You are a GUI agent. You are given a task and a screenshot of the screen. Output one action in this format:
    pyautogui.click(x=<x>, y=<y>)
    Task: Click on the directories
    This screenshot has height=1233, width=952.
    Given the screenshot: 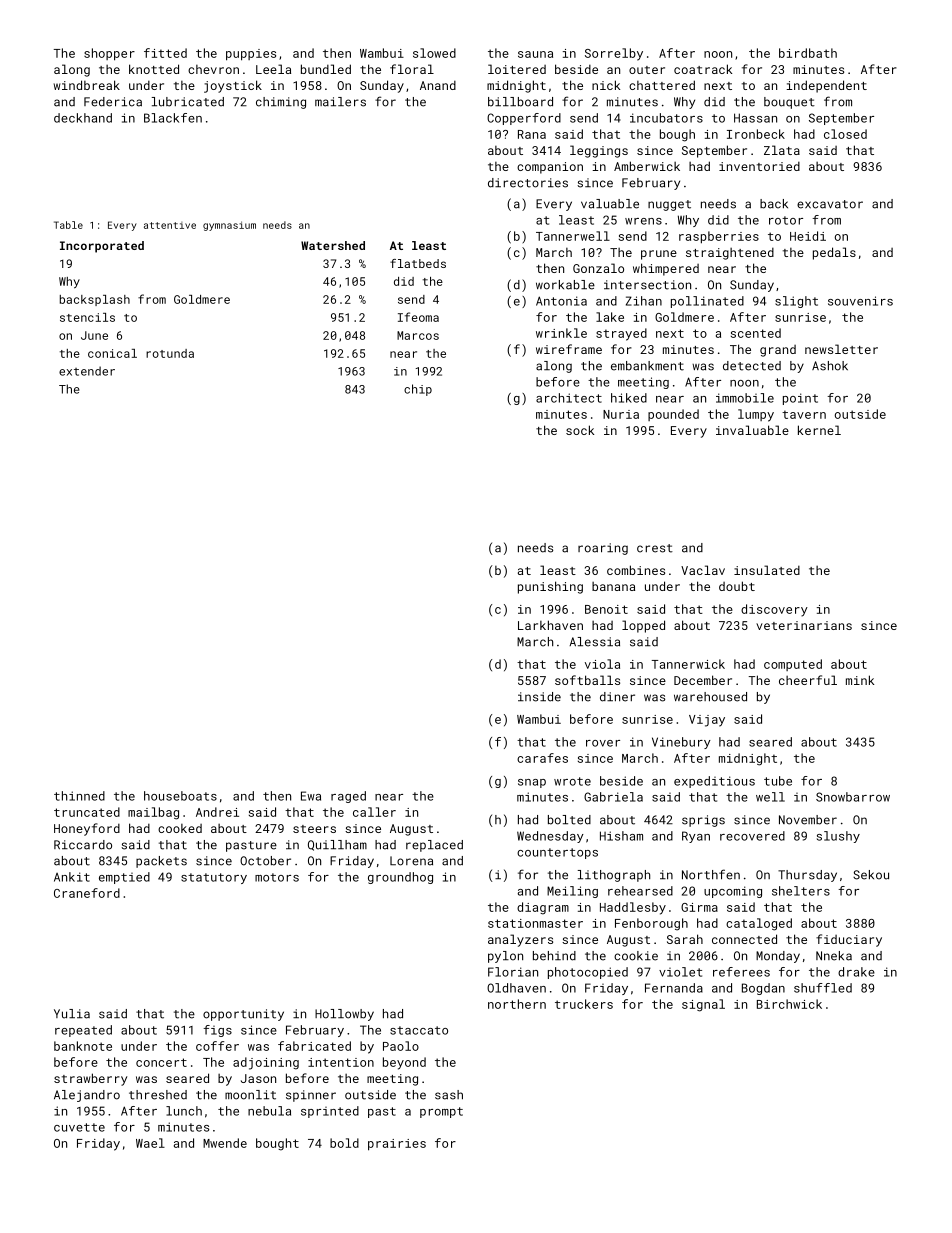 What is the action you would take?
    pyautogui.click(x=528, y=183)
